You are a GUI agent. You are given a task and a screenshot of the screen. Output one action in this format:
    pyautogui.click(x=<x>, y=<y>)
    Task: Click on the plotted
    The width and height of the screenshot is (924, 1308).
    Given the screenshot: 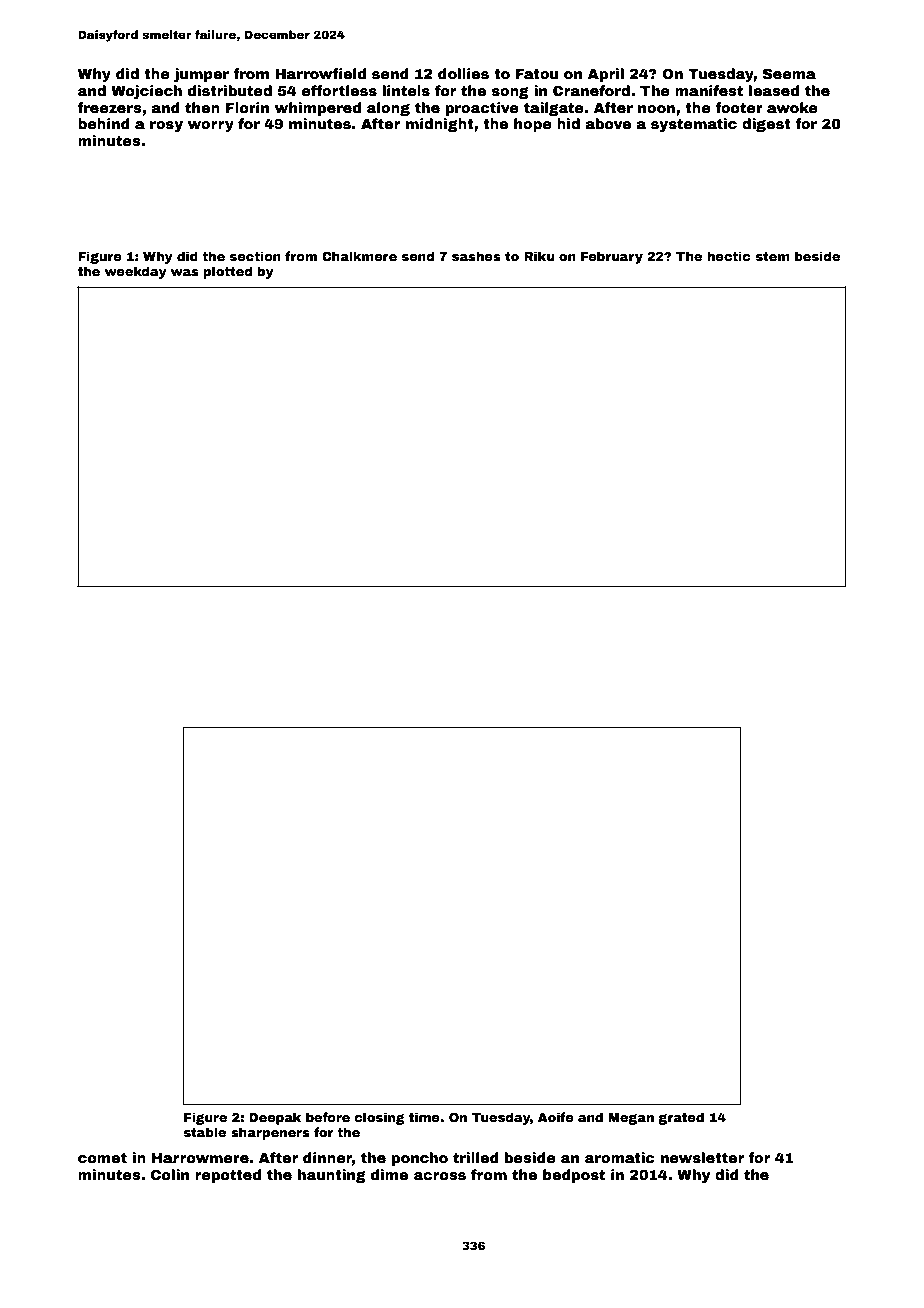 What is the action you would take?
    pyautogui.click(x=227, y=272)
